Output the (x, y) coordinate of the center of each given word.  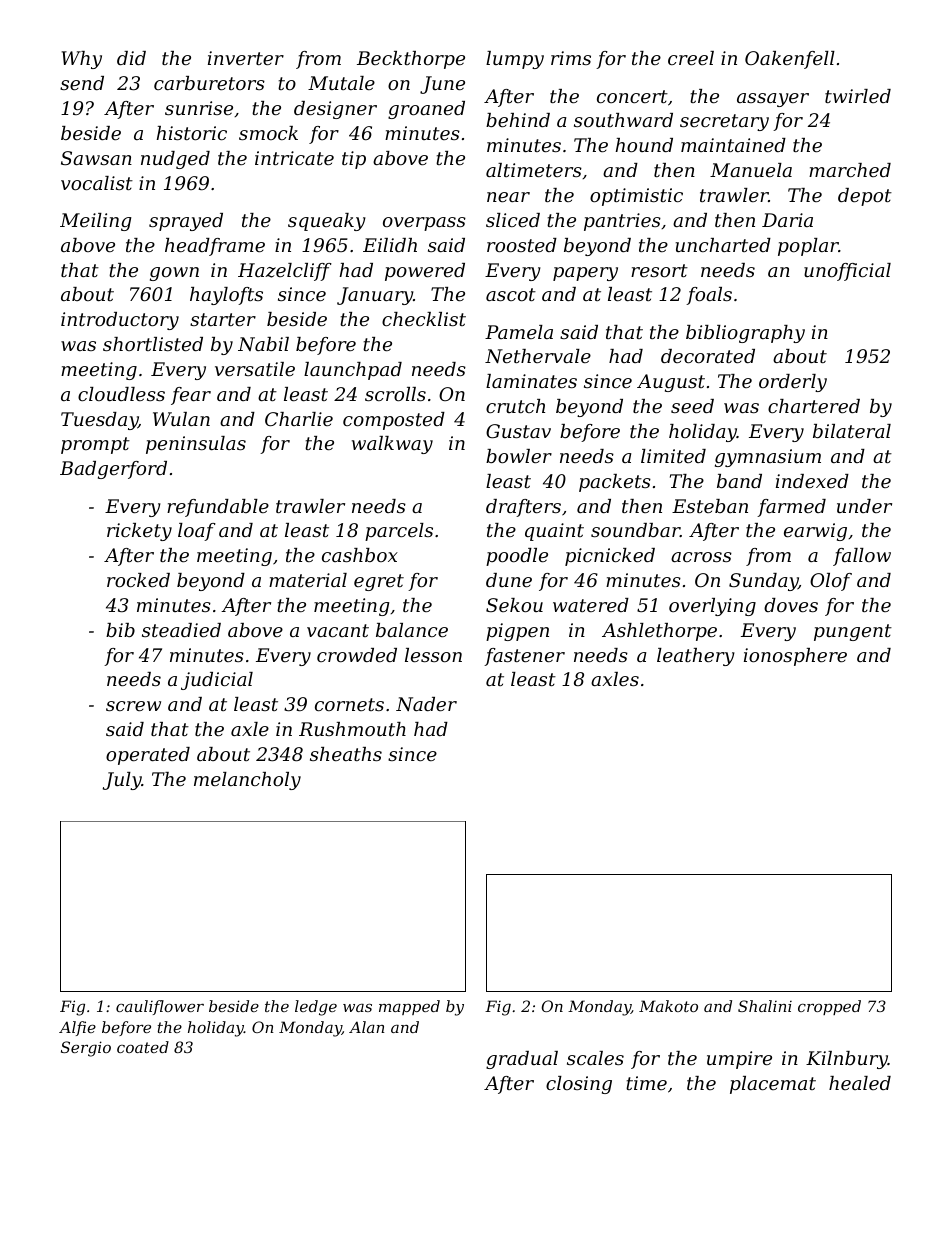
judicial (217, 681)
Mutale (341, 83)
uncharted (723, 245)
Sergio (86, 1049)
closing (579, 1085)
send (82, 83)
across (701, 557)
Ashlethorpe (659, 632)
